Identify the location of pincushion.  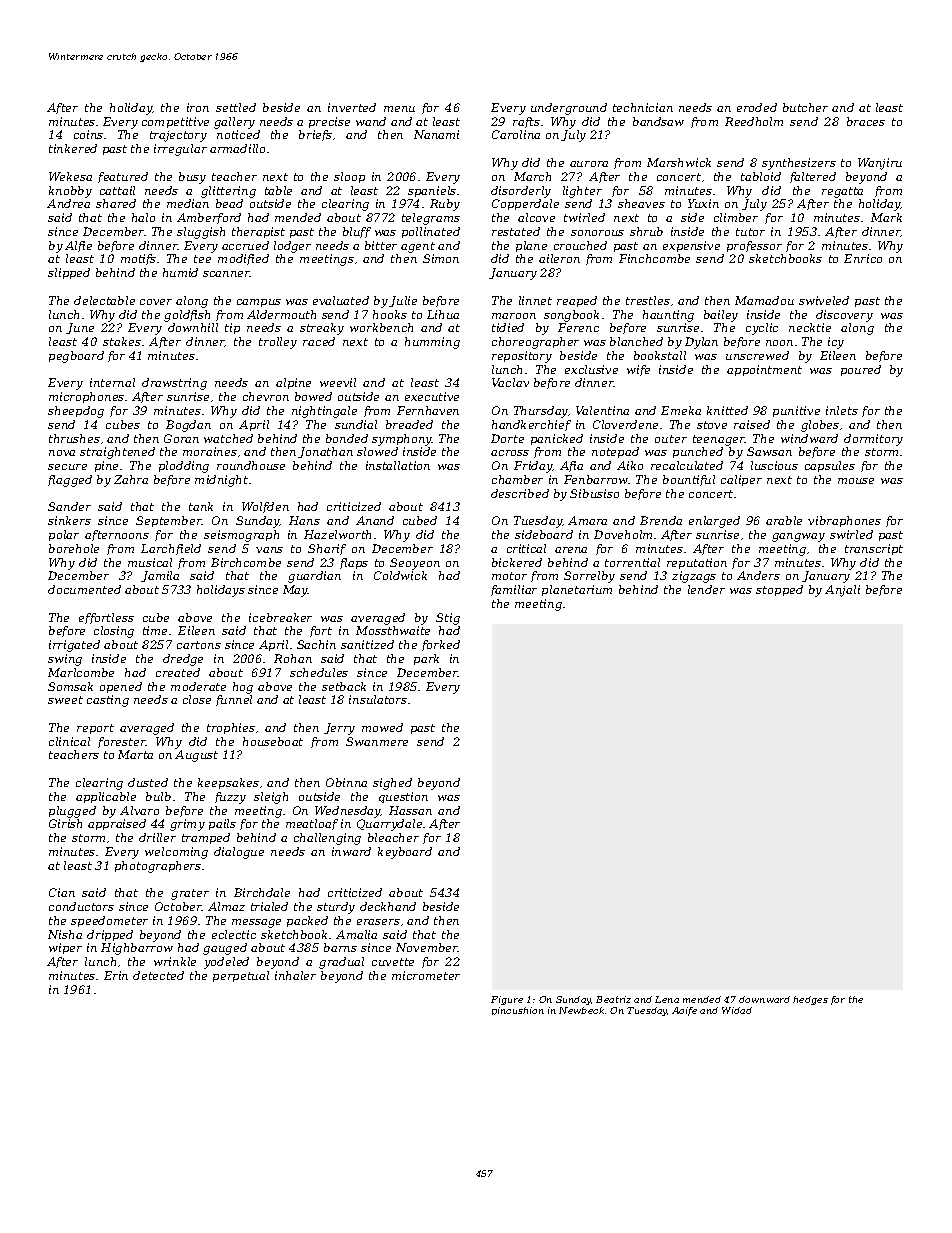
(518, 1011).
